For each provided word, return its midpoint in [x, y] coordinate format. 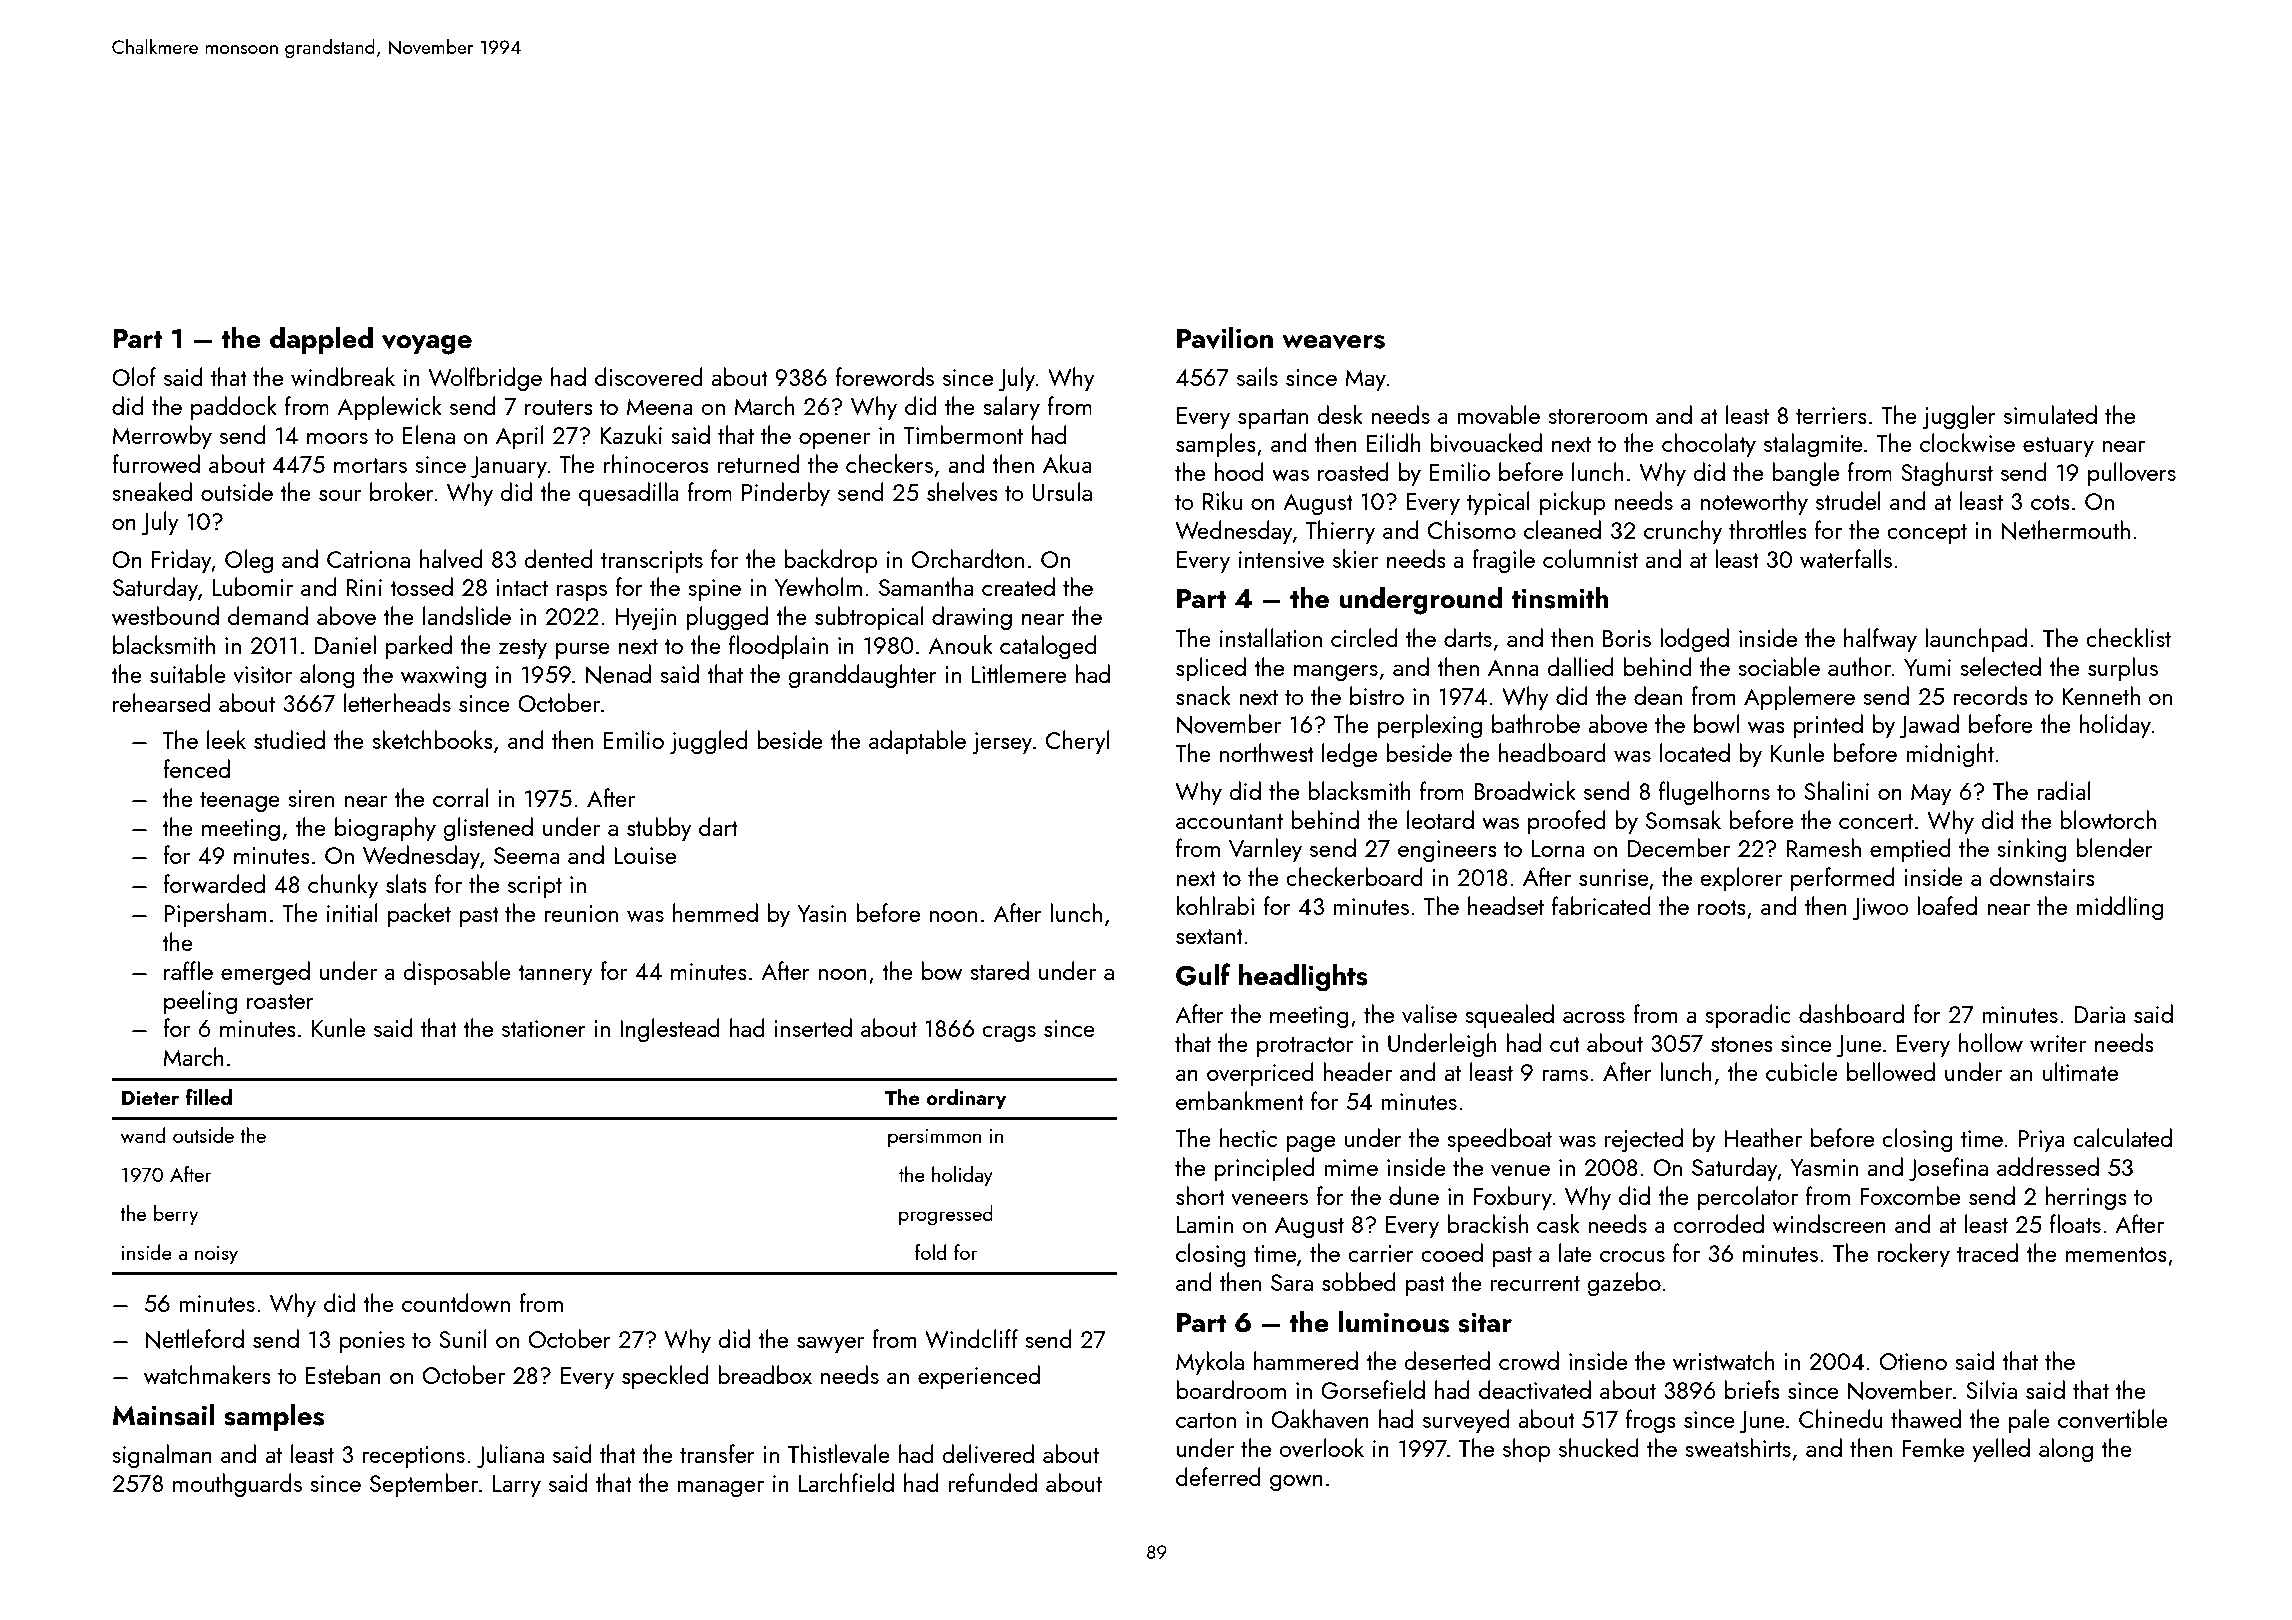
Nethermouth [2065, 530]
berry [176, 1215]
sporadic [1748, 1016]
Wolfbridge [485, 379]
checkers [889, 463]
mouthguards [237, 1485]
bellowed [1891, 1071]
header [1357, 1071]
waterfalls [1846, 558]
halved [451, 558]
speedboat [1499, 1140]
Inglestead [670, 1030]
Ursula [1062, 491]
